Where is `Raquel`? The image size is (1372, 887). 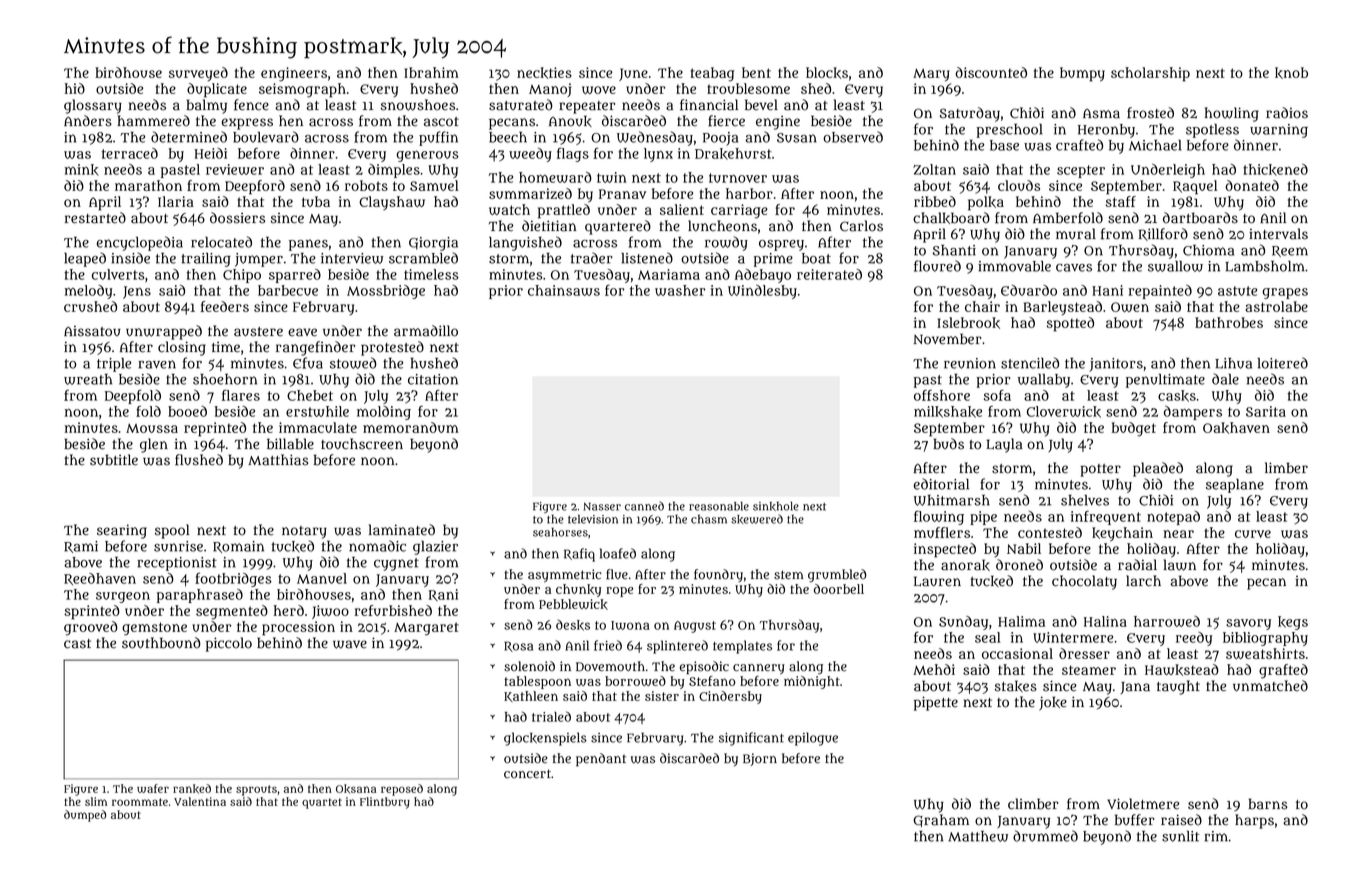
Raquel is located at coordinates (1195, 187).
